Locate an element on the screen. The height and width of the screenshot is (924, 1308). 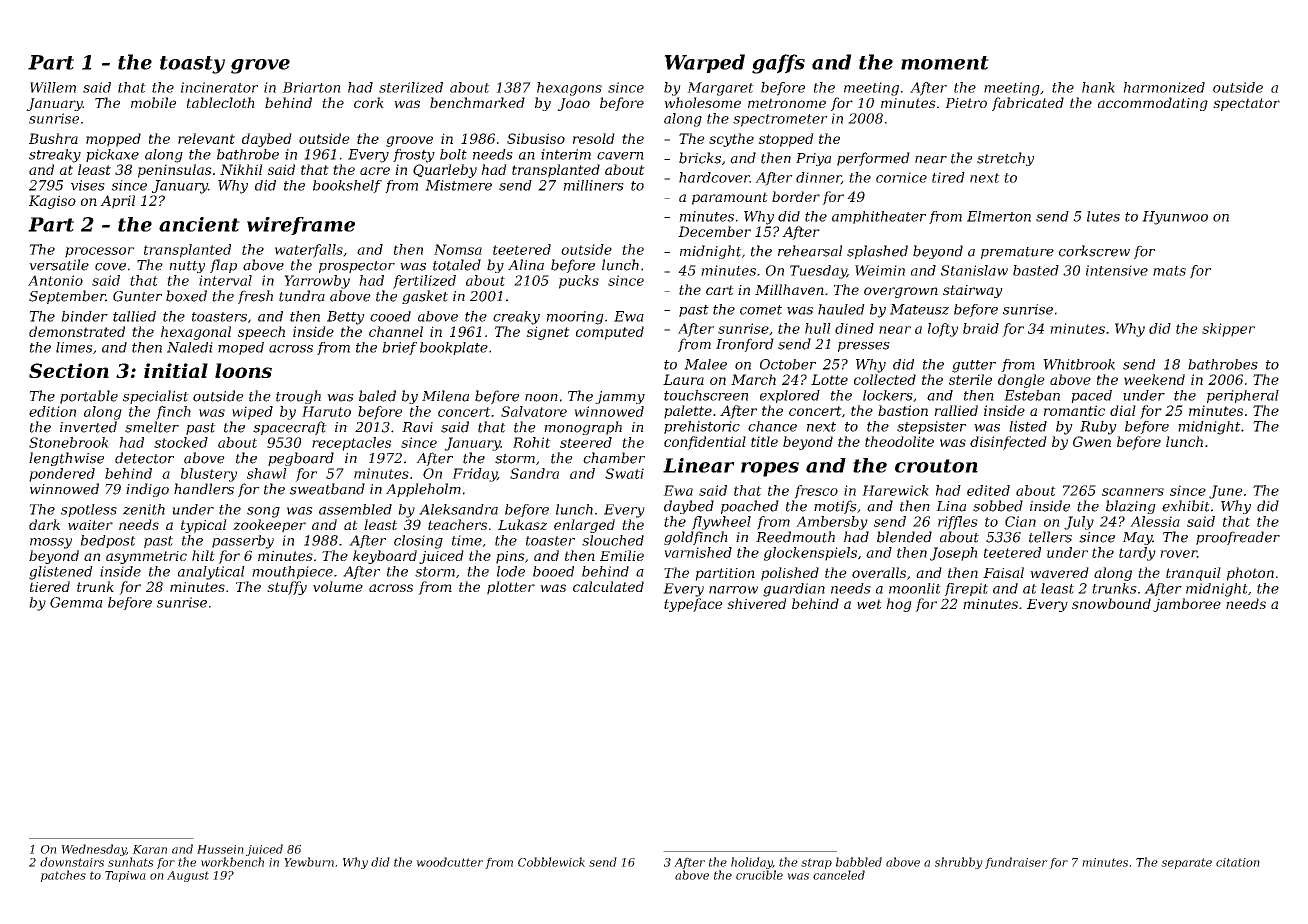
toasty is located at coordinates (192, 65).
